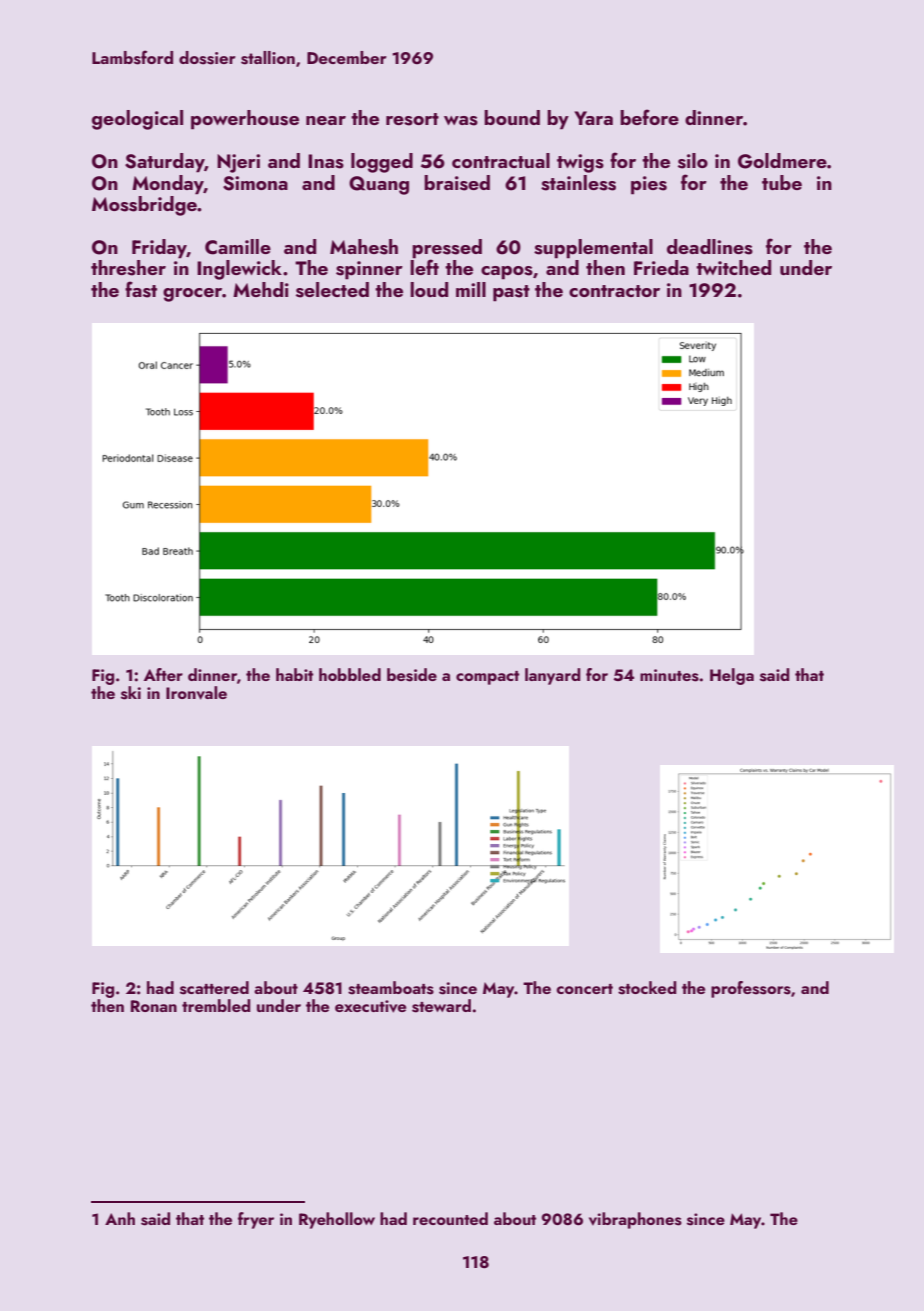  I want to click on logged, so click(382, 163).
